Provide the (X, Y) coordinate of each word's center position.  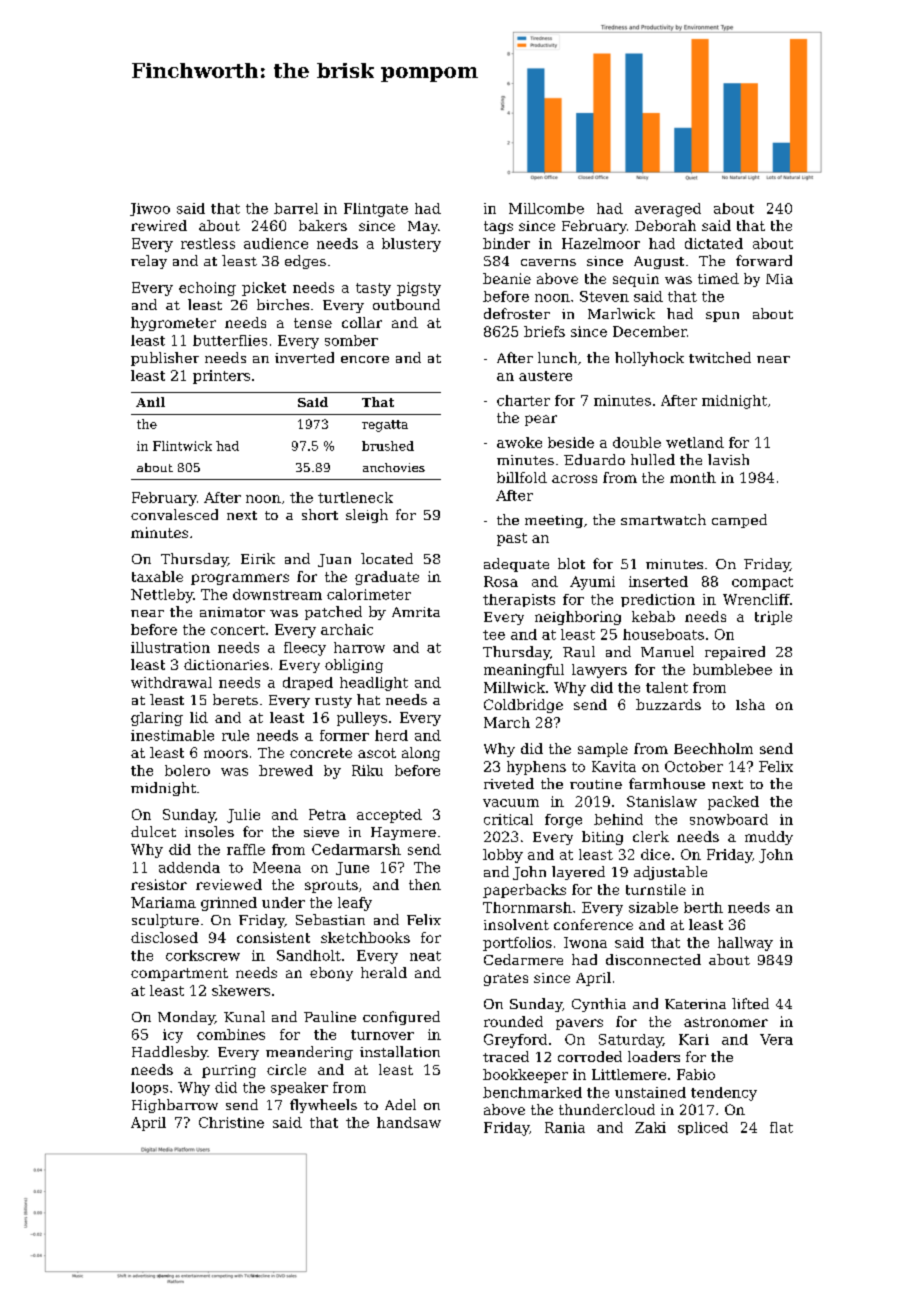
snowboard (729, 819)
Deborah (665, 225)
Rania (565, 1127)
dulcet (153, 831)
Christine (231, 1122)
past (512, 539)
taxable (157, 576)
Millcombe (546, 208)
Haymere (403, 833)
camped (739, 521)
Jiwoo (150, 209)
